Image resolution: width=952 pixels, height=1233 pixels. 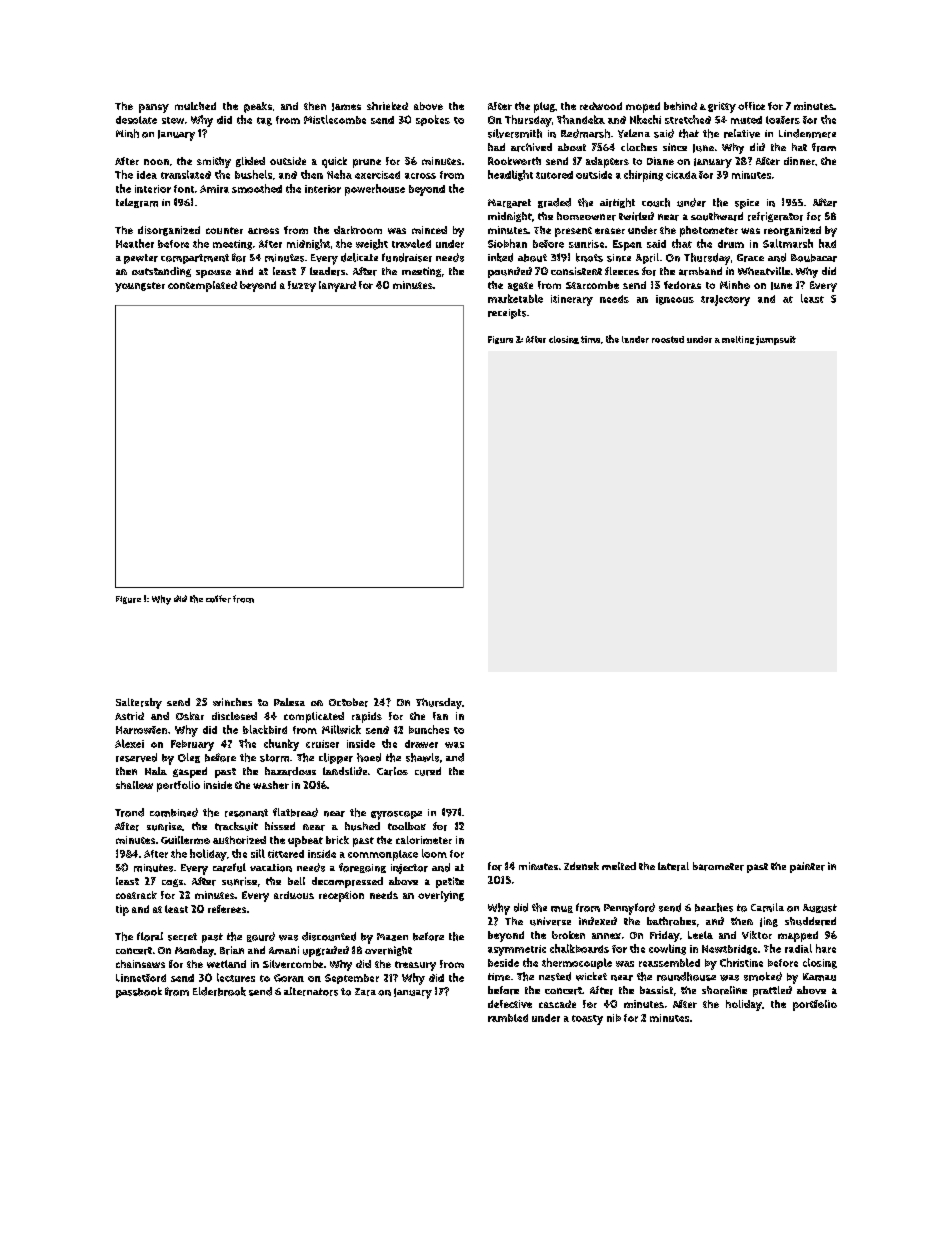 What do you see at coordinates (681, 175) in the screenshot?
I see `cicada` at bounding box center [681, 175].
